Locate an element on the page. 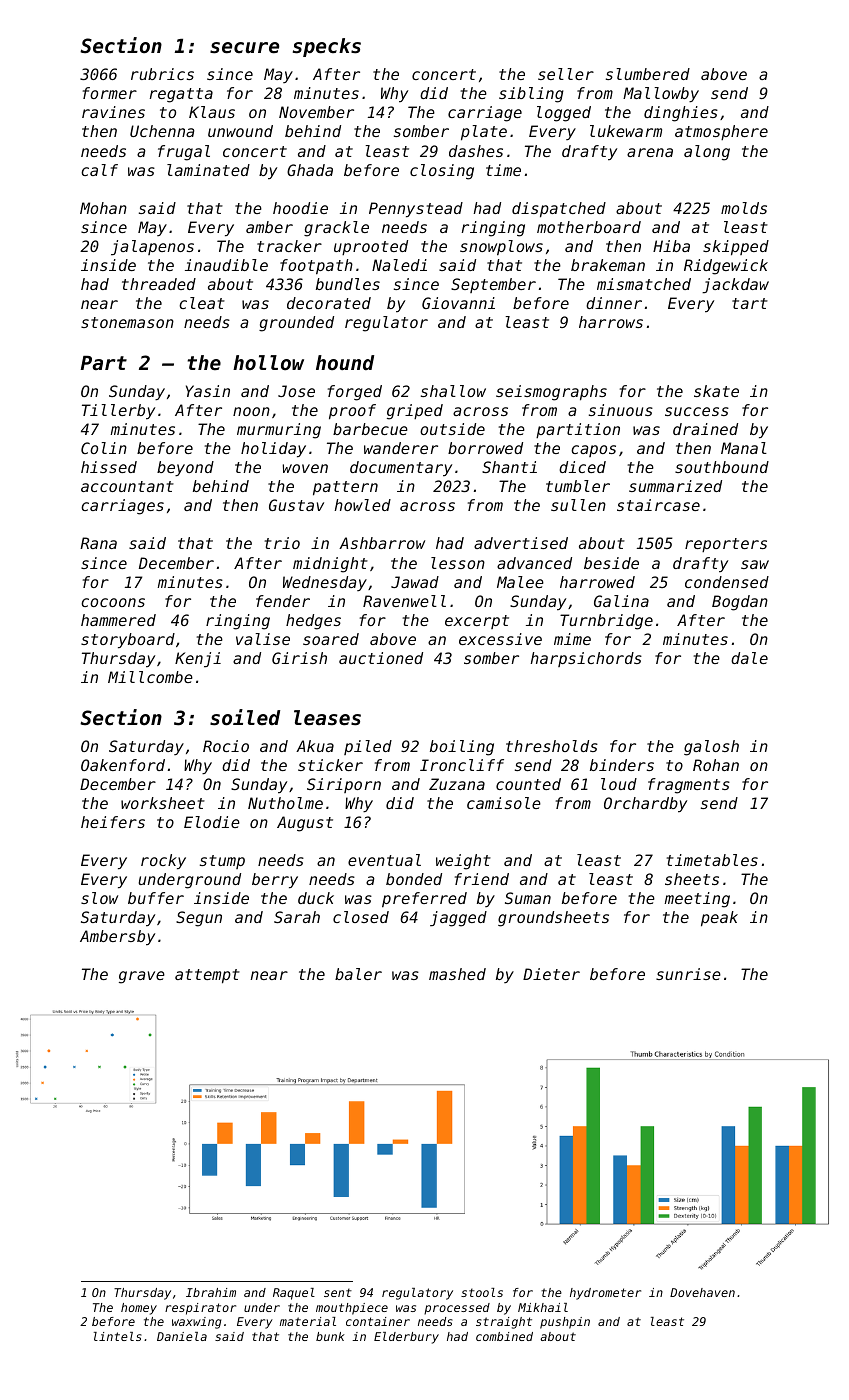  slumbered is located at coordinates (648, 74).
